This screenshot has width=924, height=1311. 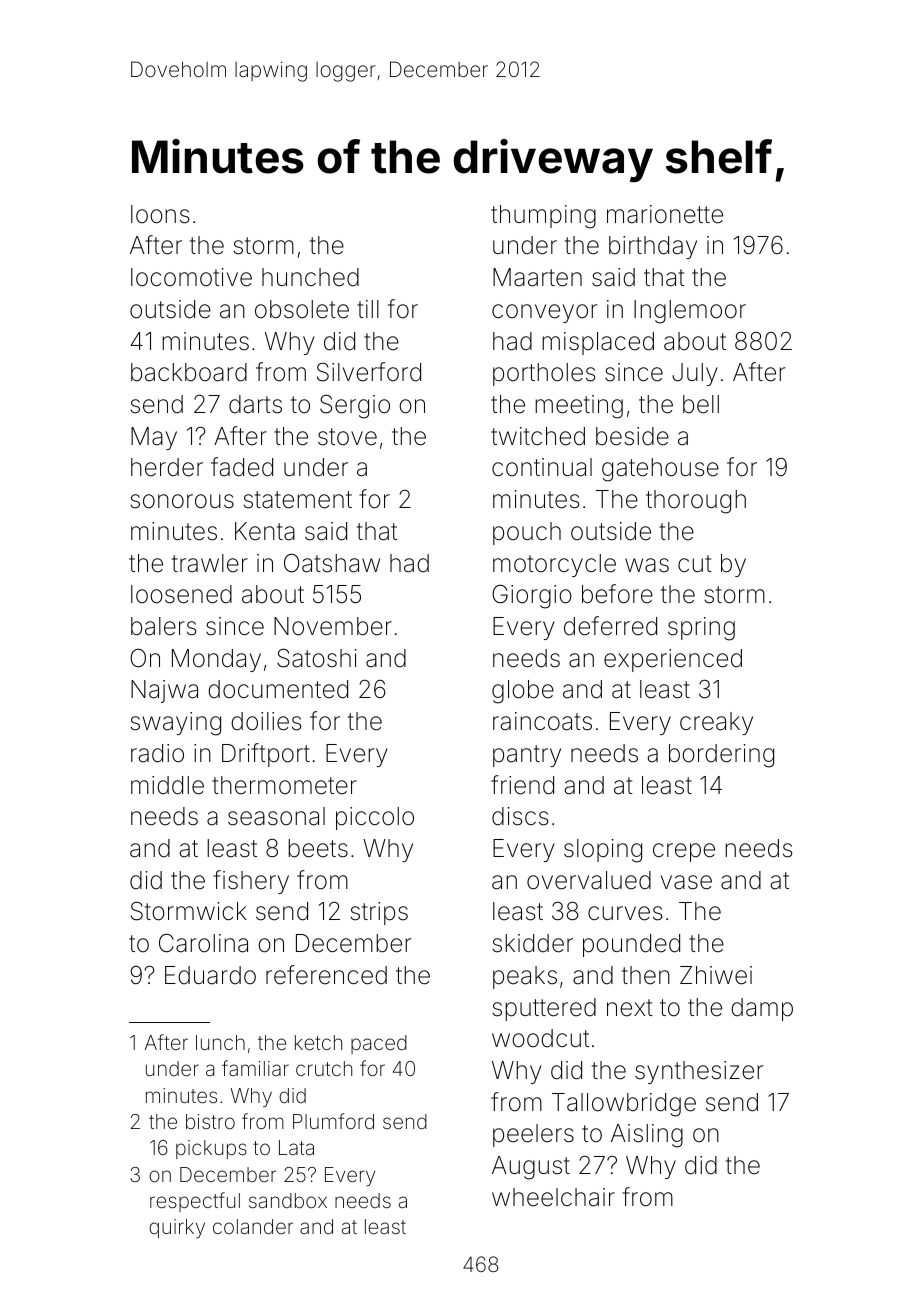 What do you see at coordinates (543, 217) in the screenshot?
I see `thumping` at bounding box center [543, 217].
